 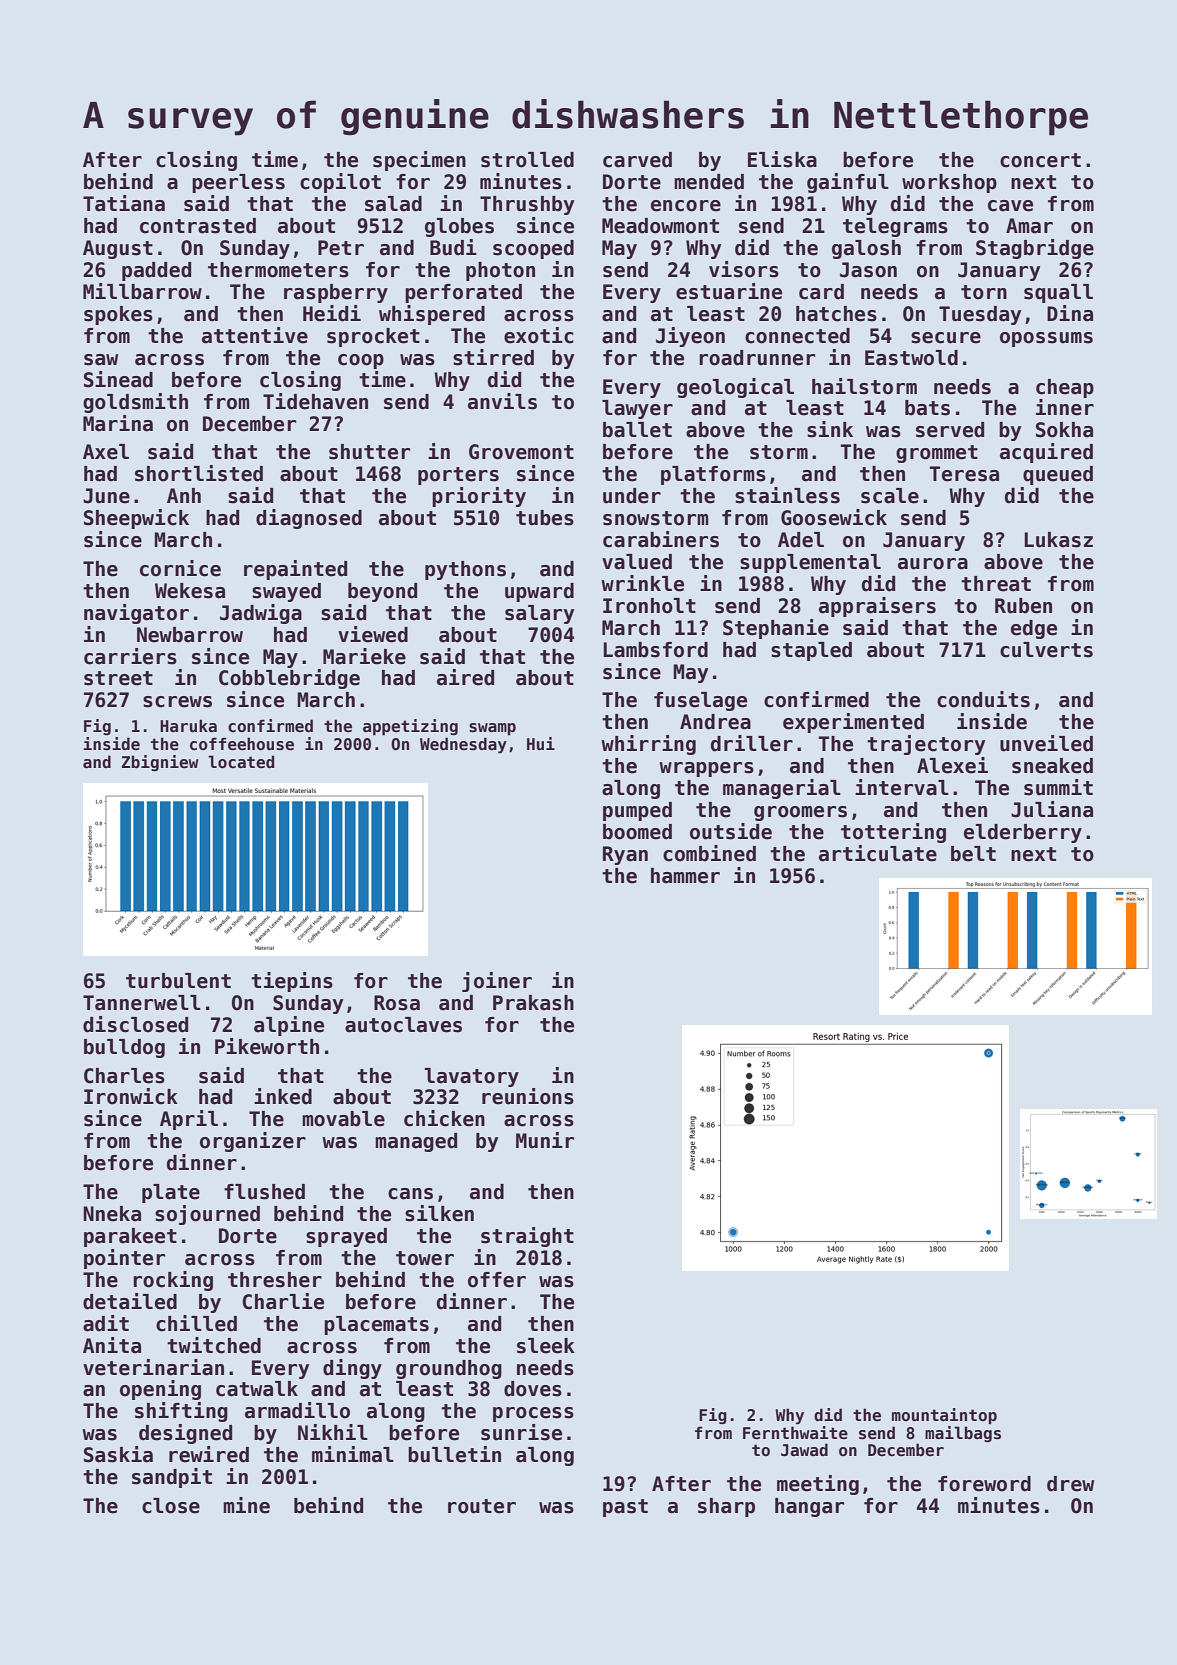 I want to click on Grovemont, so click(x=521, y=452).
